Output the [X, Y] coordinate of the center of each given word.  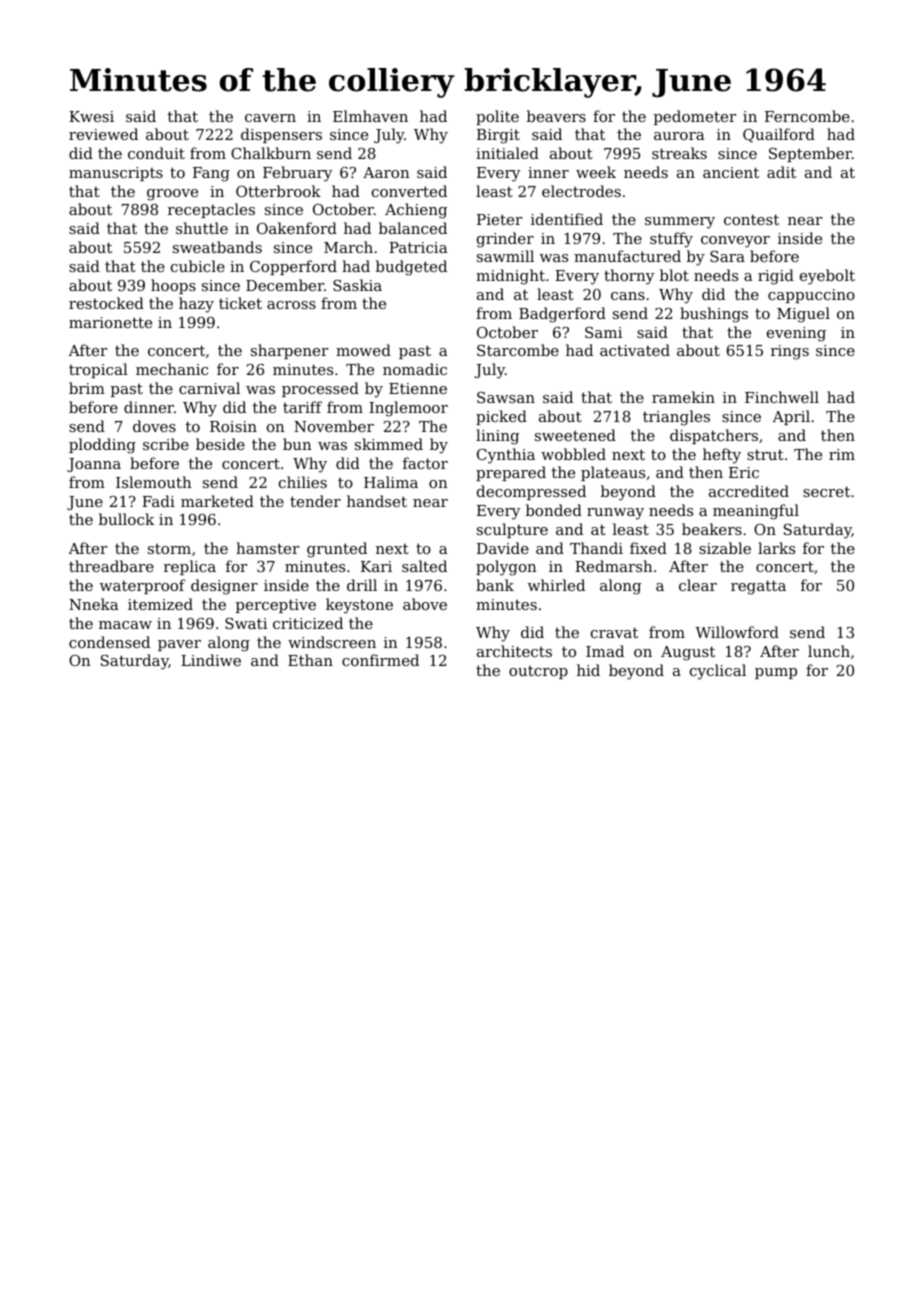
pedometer [695, 117]
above [425, 604]
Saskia [357, 285]
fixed [648, 548]
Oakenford [297, 228]
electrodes [581, 191]
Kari [376, 566]
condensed [109, 642]
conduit [156, 153]
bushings [714, 315]
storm [169, 549]
